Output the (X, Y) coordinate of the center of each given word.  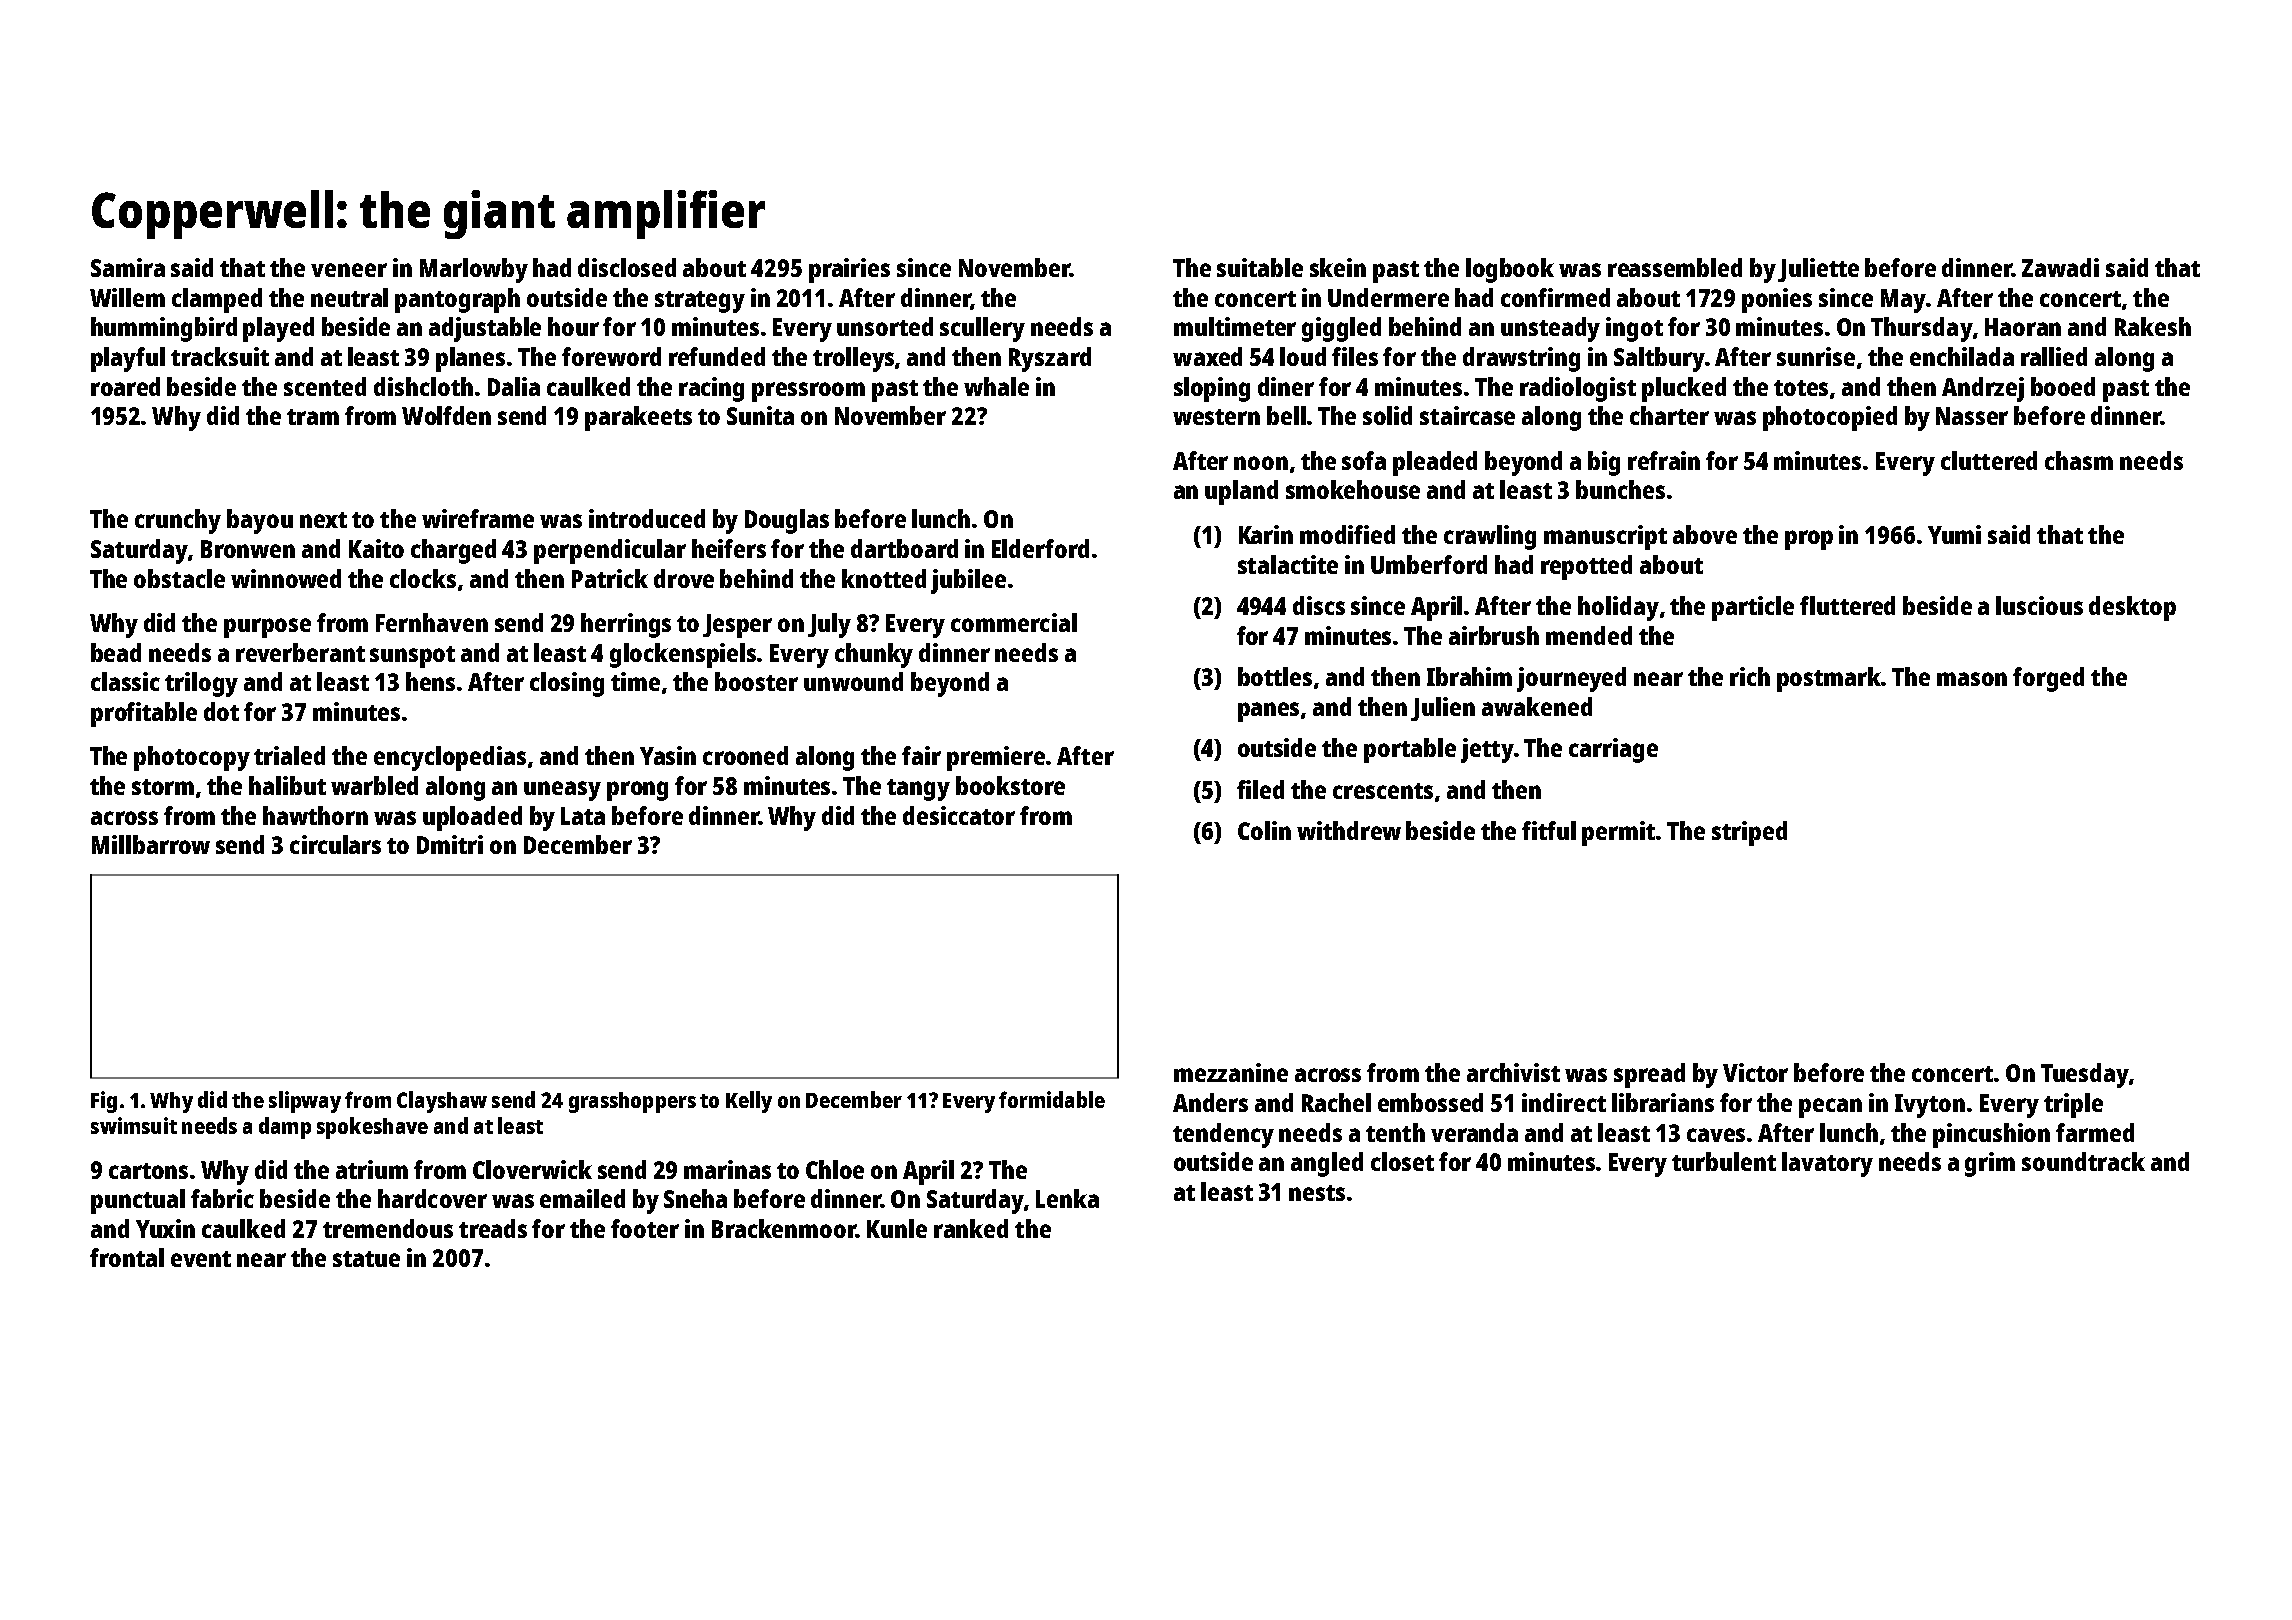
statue (366, 1259)
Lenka (1067, 1198)
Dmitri (450, 844)
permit (1618, 833)
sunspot (412, 657)
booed (2063, 386)
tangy (918, 790)
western (1216, 417)
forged (2048, 679)
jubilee (968, 581)
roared (125, 386)
